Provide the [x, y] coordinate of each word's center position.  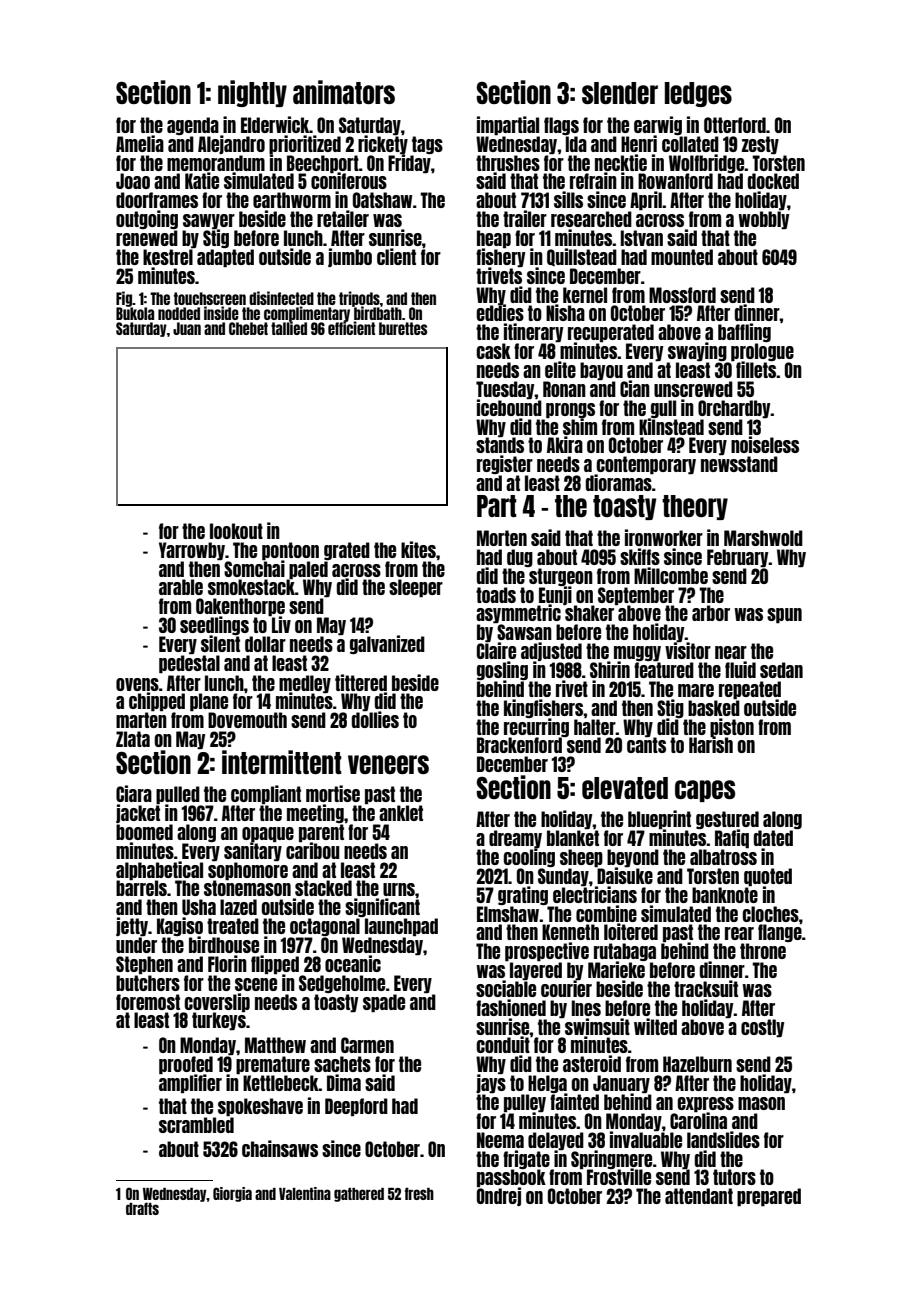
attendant [699, 1196]
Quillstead [582, 257]
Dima [344, 1082]
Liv [281, 625]
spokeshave [260, 1107]
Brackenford [519, 745]
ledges [698, 94]
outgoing [147, 219]
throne [763, 951]
